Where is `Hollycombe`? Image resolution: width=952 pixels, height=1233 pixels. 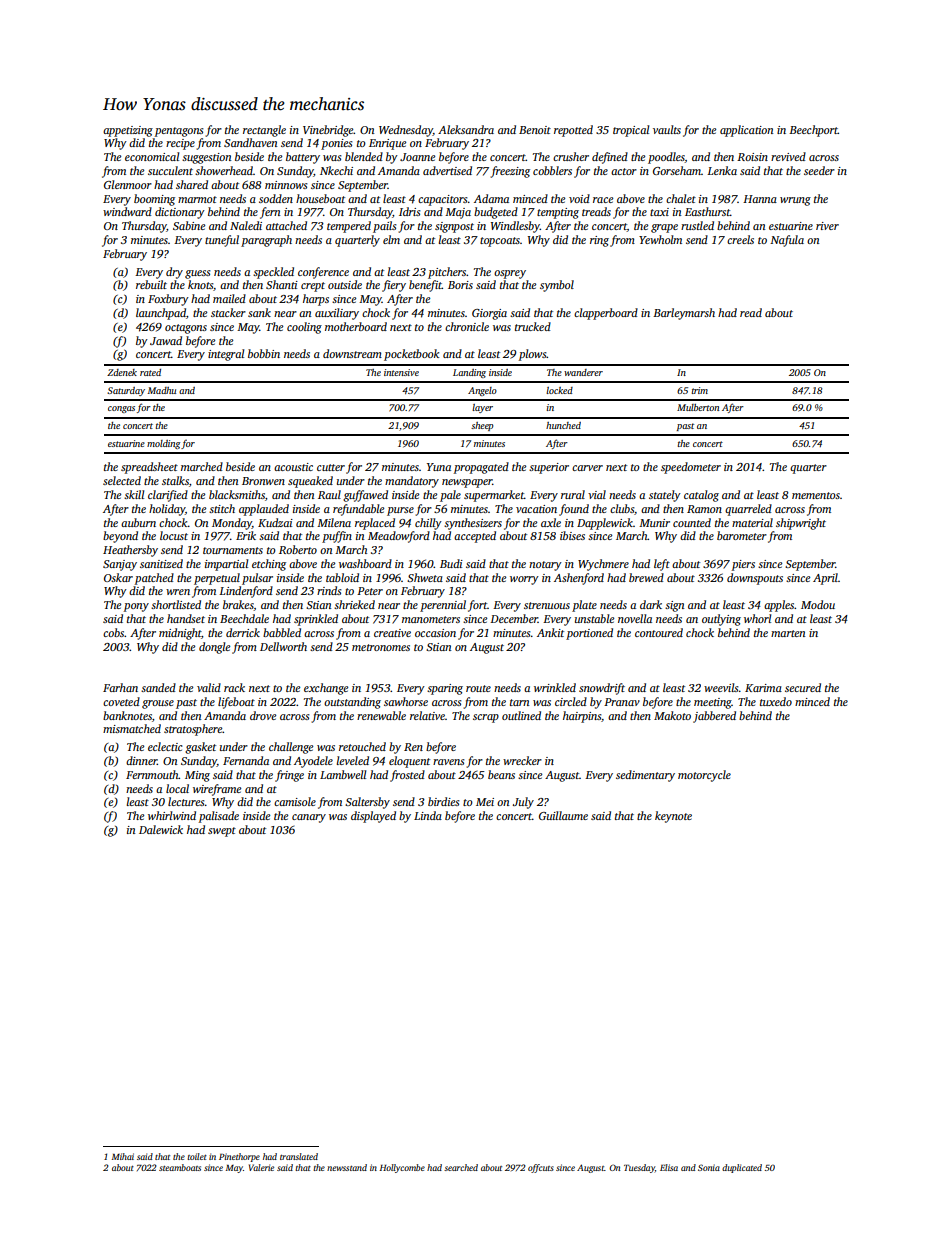 Hollycombe is located at coordinates (402, 1168).
